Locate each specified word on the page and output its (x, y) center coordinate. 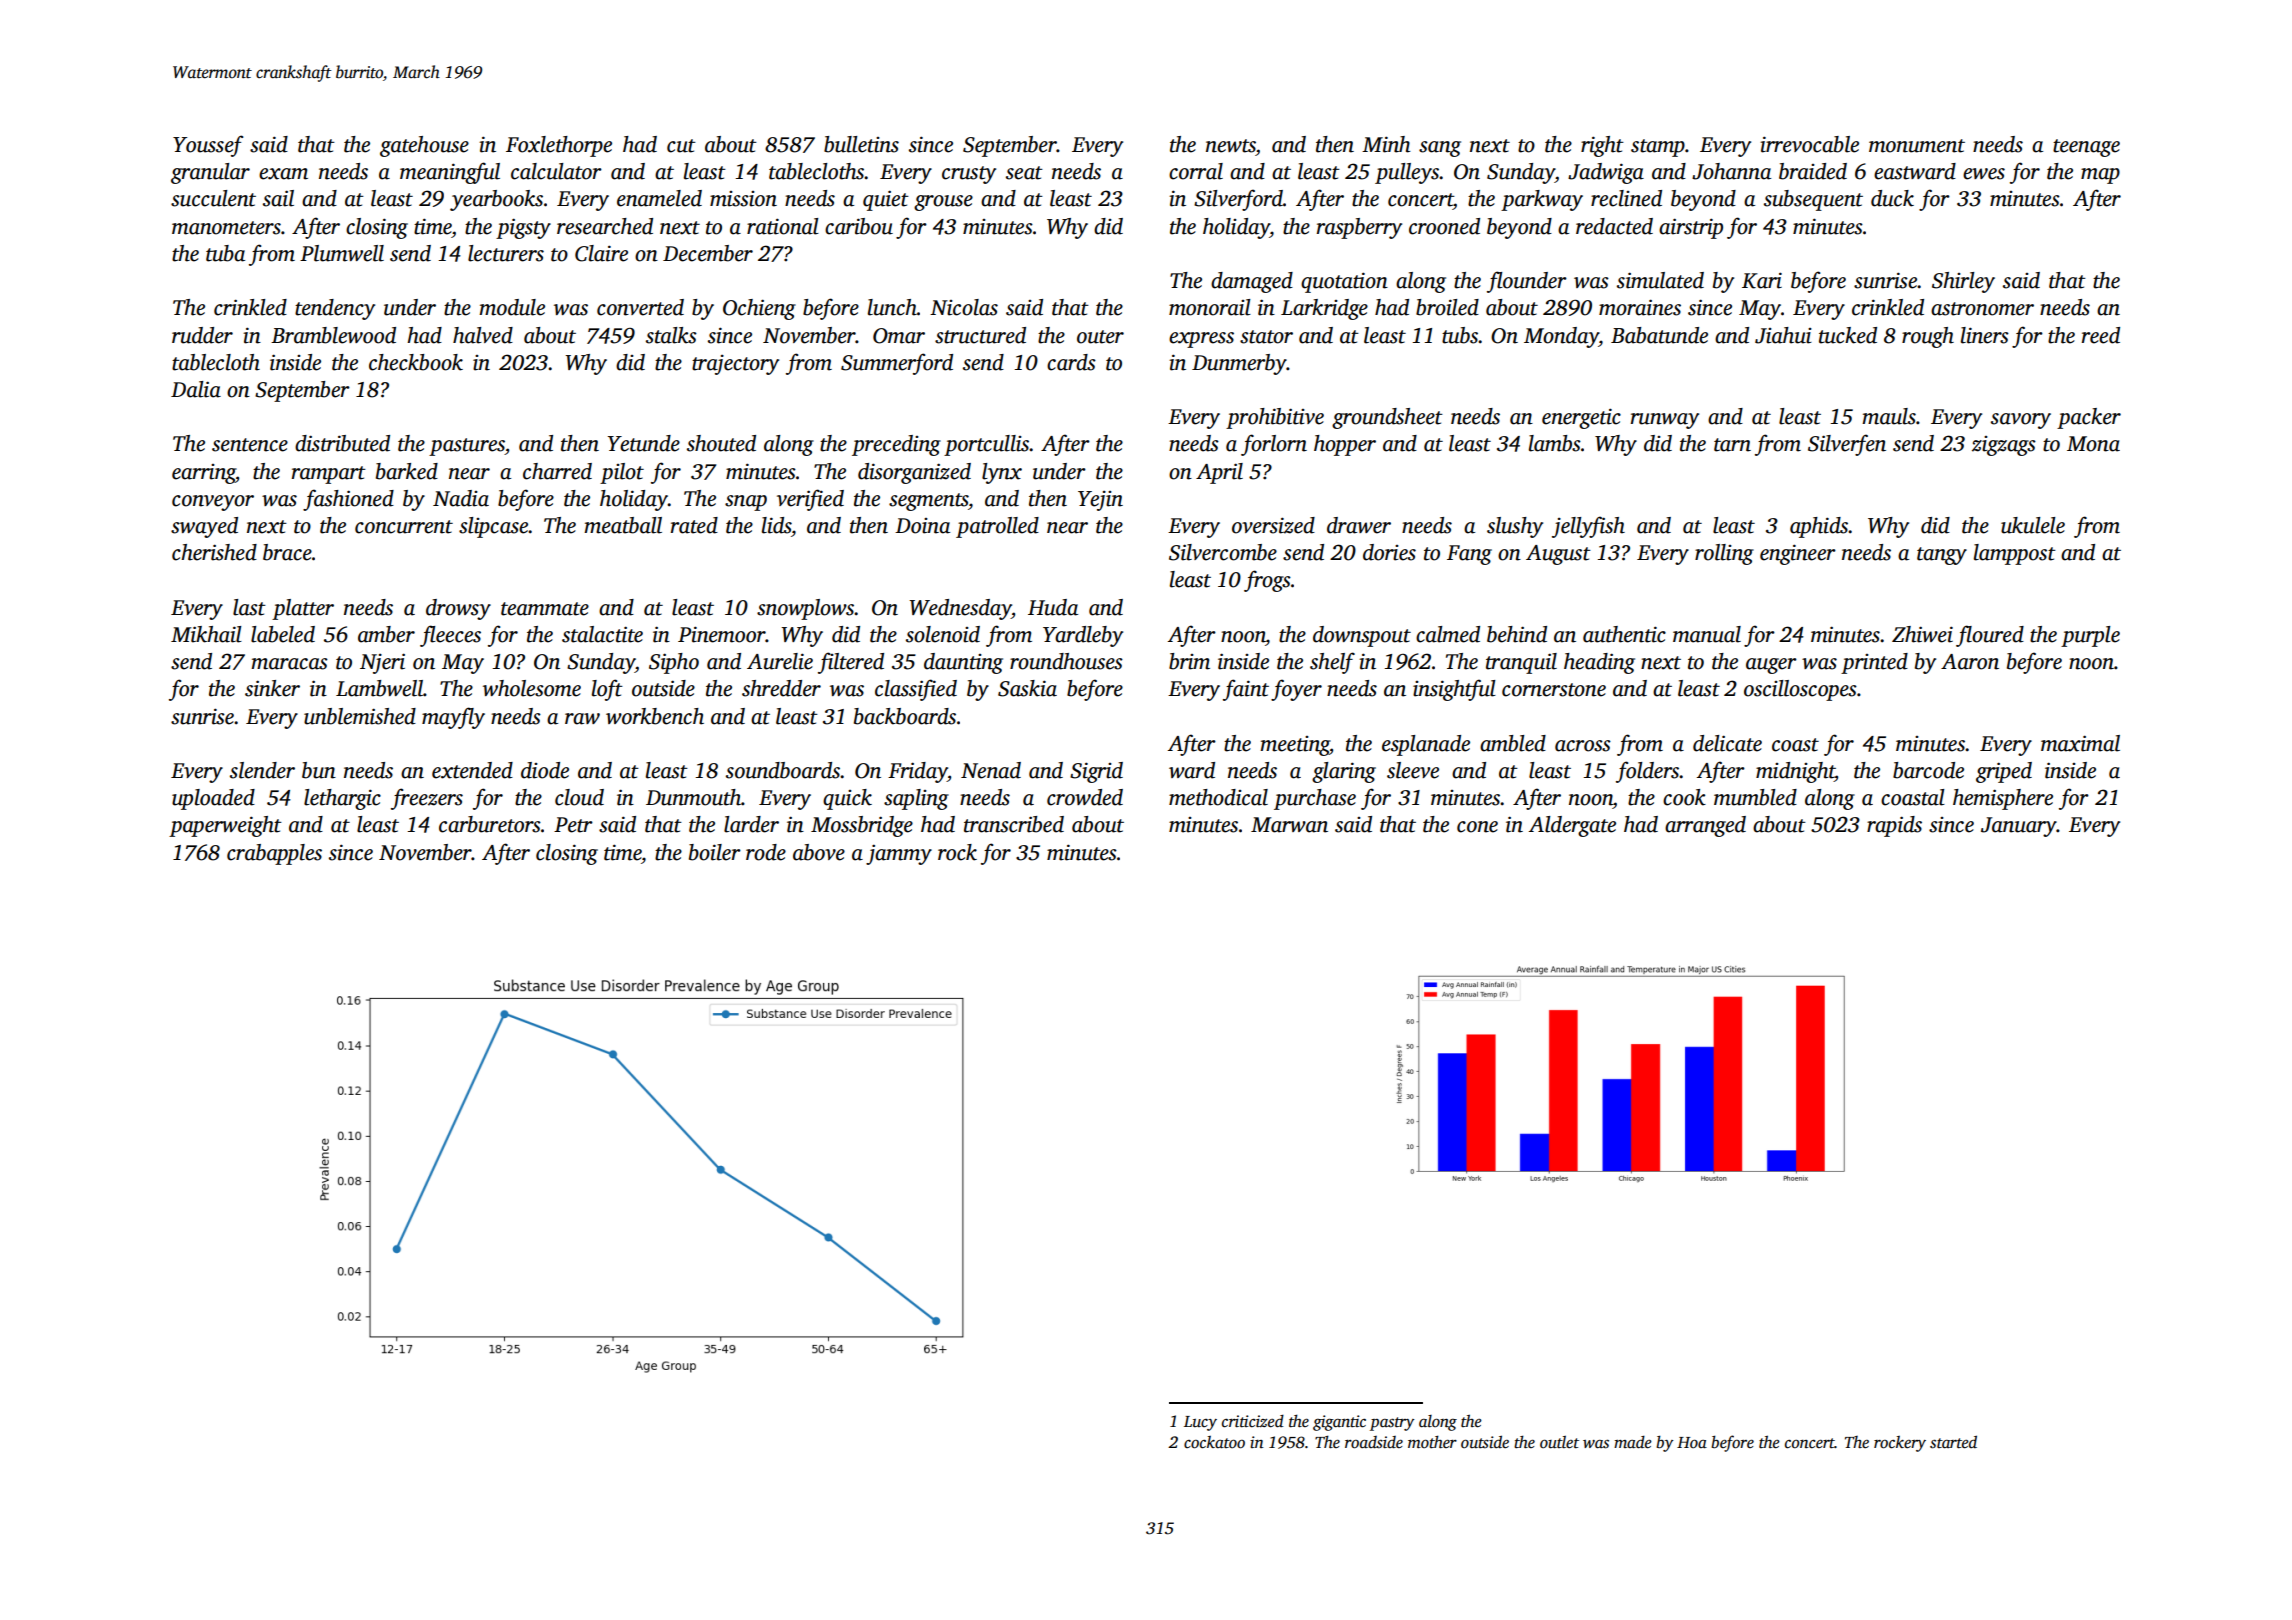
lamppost (2015, 554)
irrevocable (1809, 144)
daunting (963, 663)
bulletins (861, 144)
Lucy (1200, 1423)
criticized (1253, 1421)
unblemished (360, 716)
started (1953, 1442)
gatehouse (424, 146)
